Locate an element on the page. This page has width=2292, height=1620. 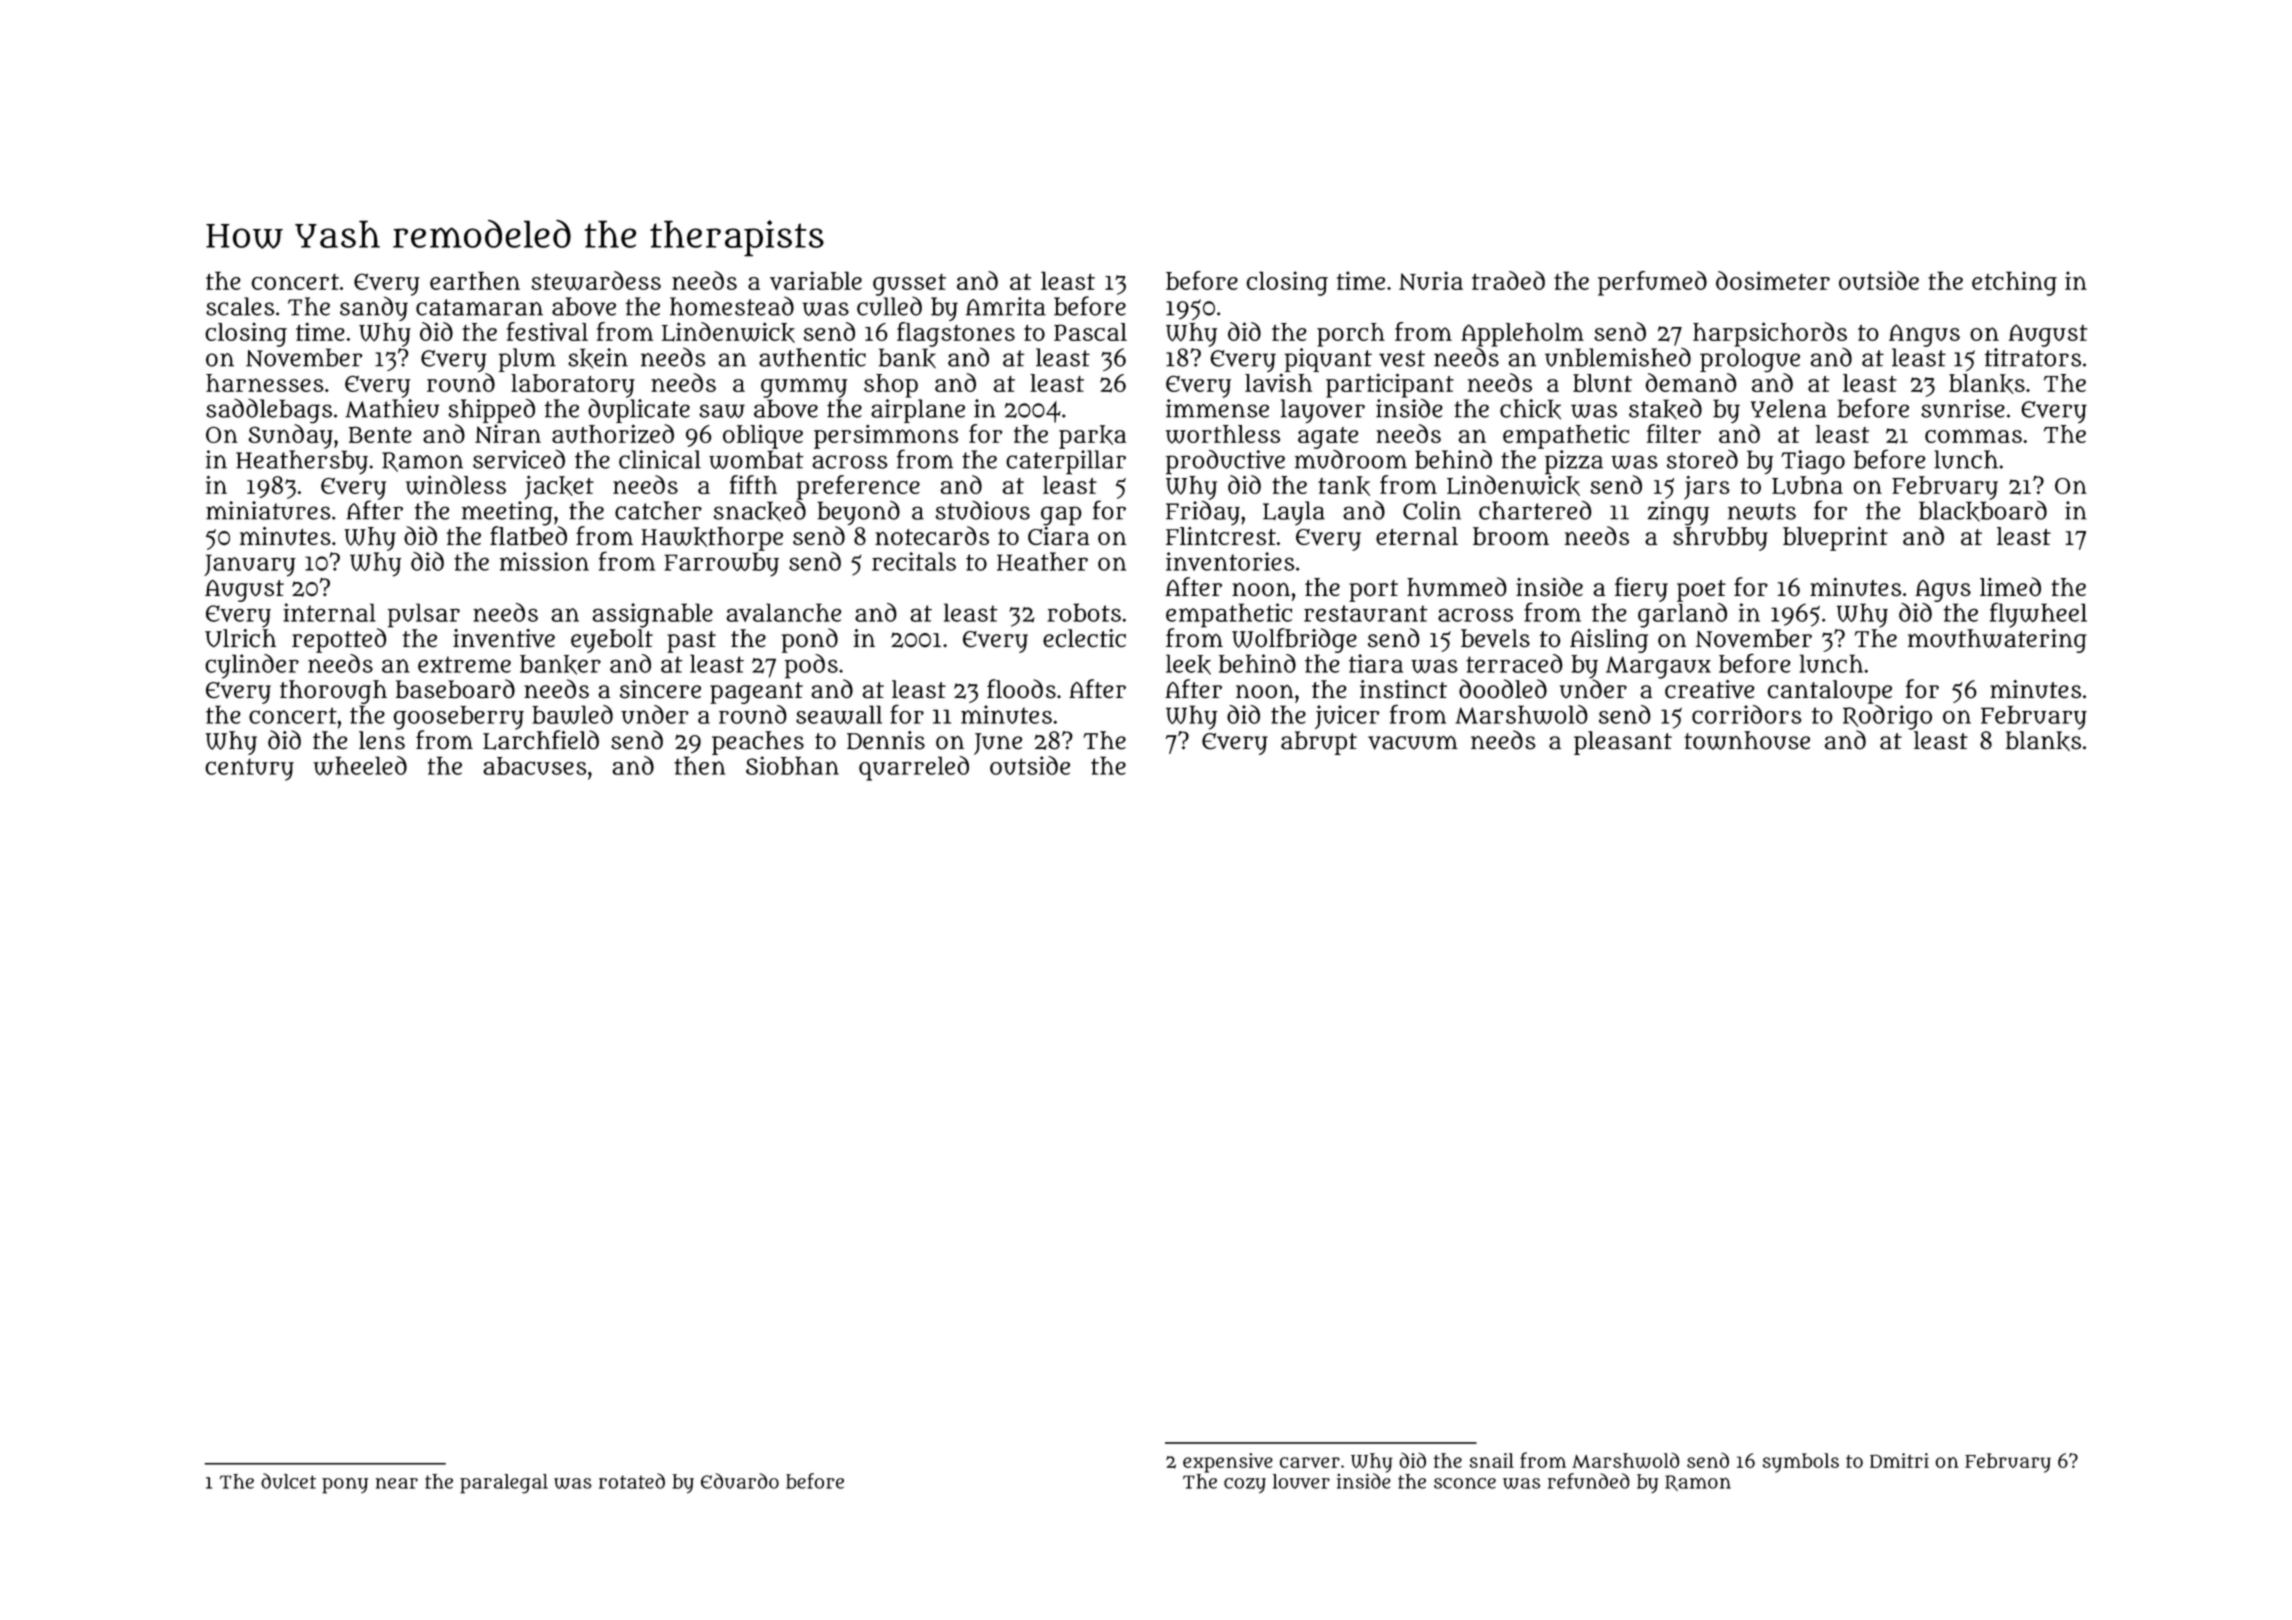
unblemished is located at coordinates (1618, 357).
